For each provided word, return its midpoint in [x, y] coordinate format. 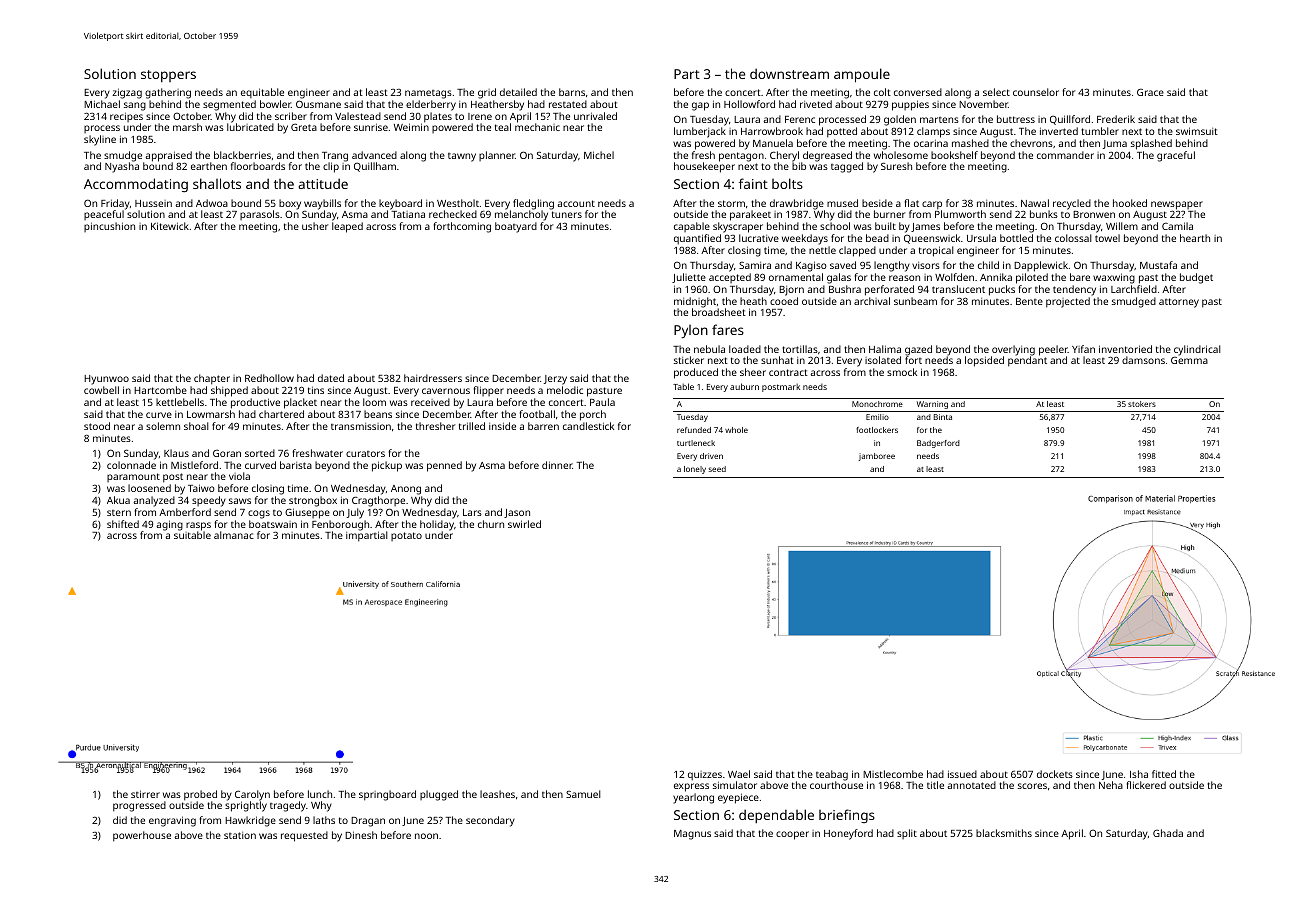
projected [1068, 302]
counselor [1036, 92]
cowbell [101, 390]
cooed [784, 301]
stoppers [168, 76]
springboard [387, 795]
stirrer [145, 794]
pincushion [109, 227]
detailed [518, 92]
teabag [832, 775]
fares [728, 329]
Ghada [1168, 833]
